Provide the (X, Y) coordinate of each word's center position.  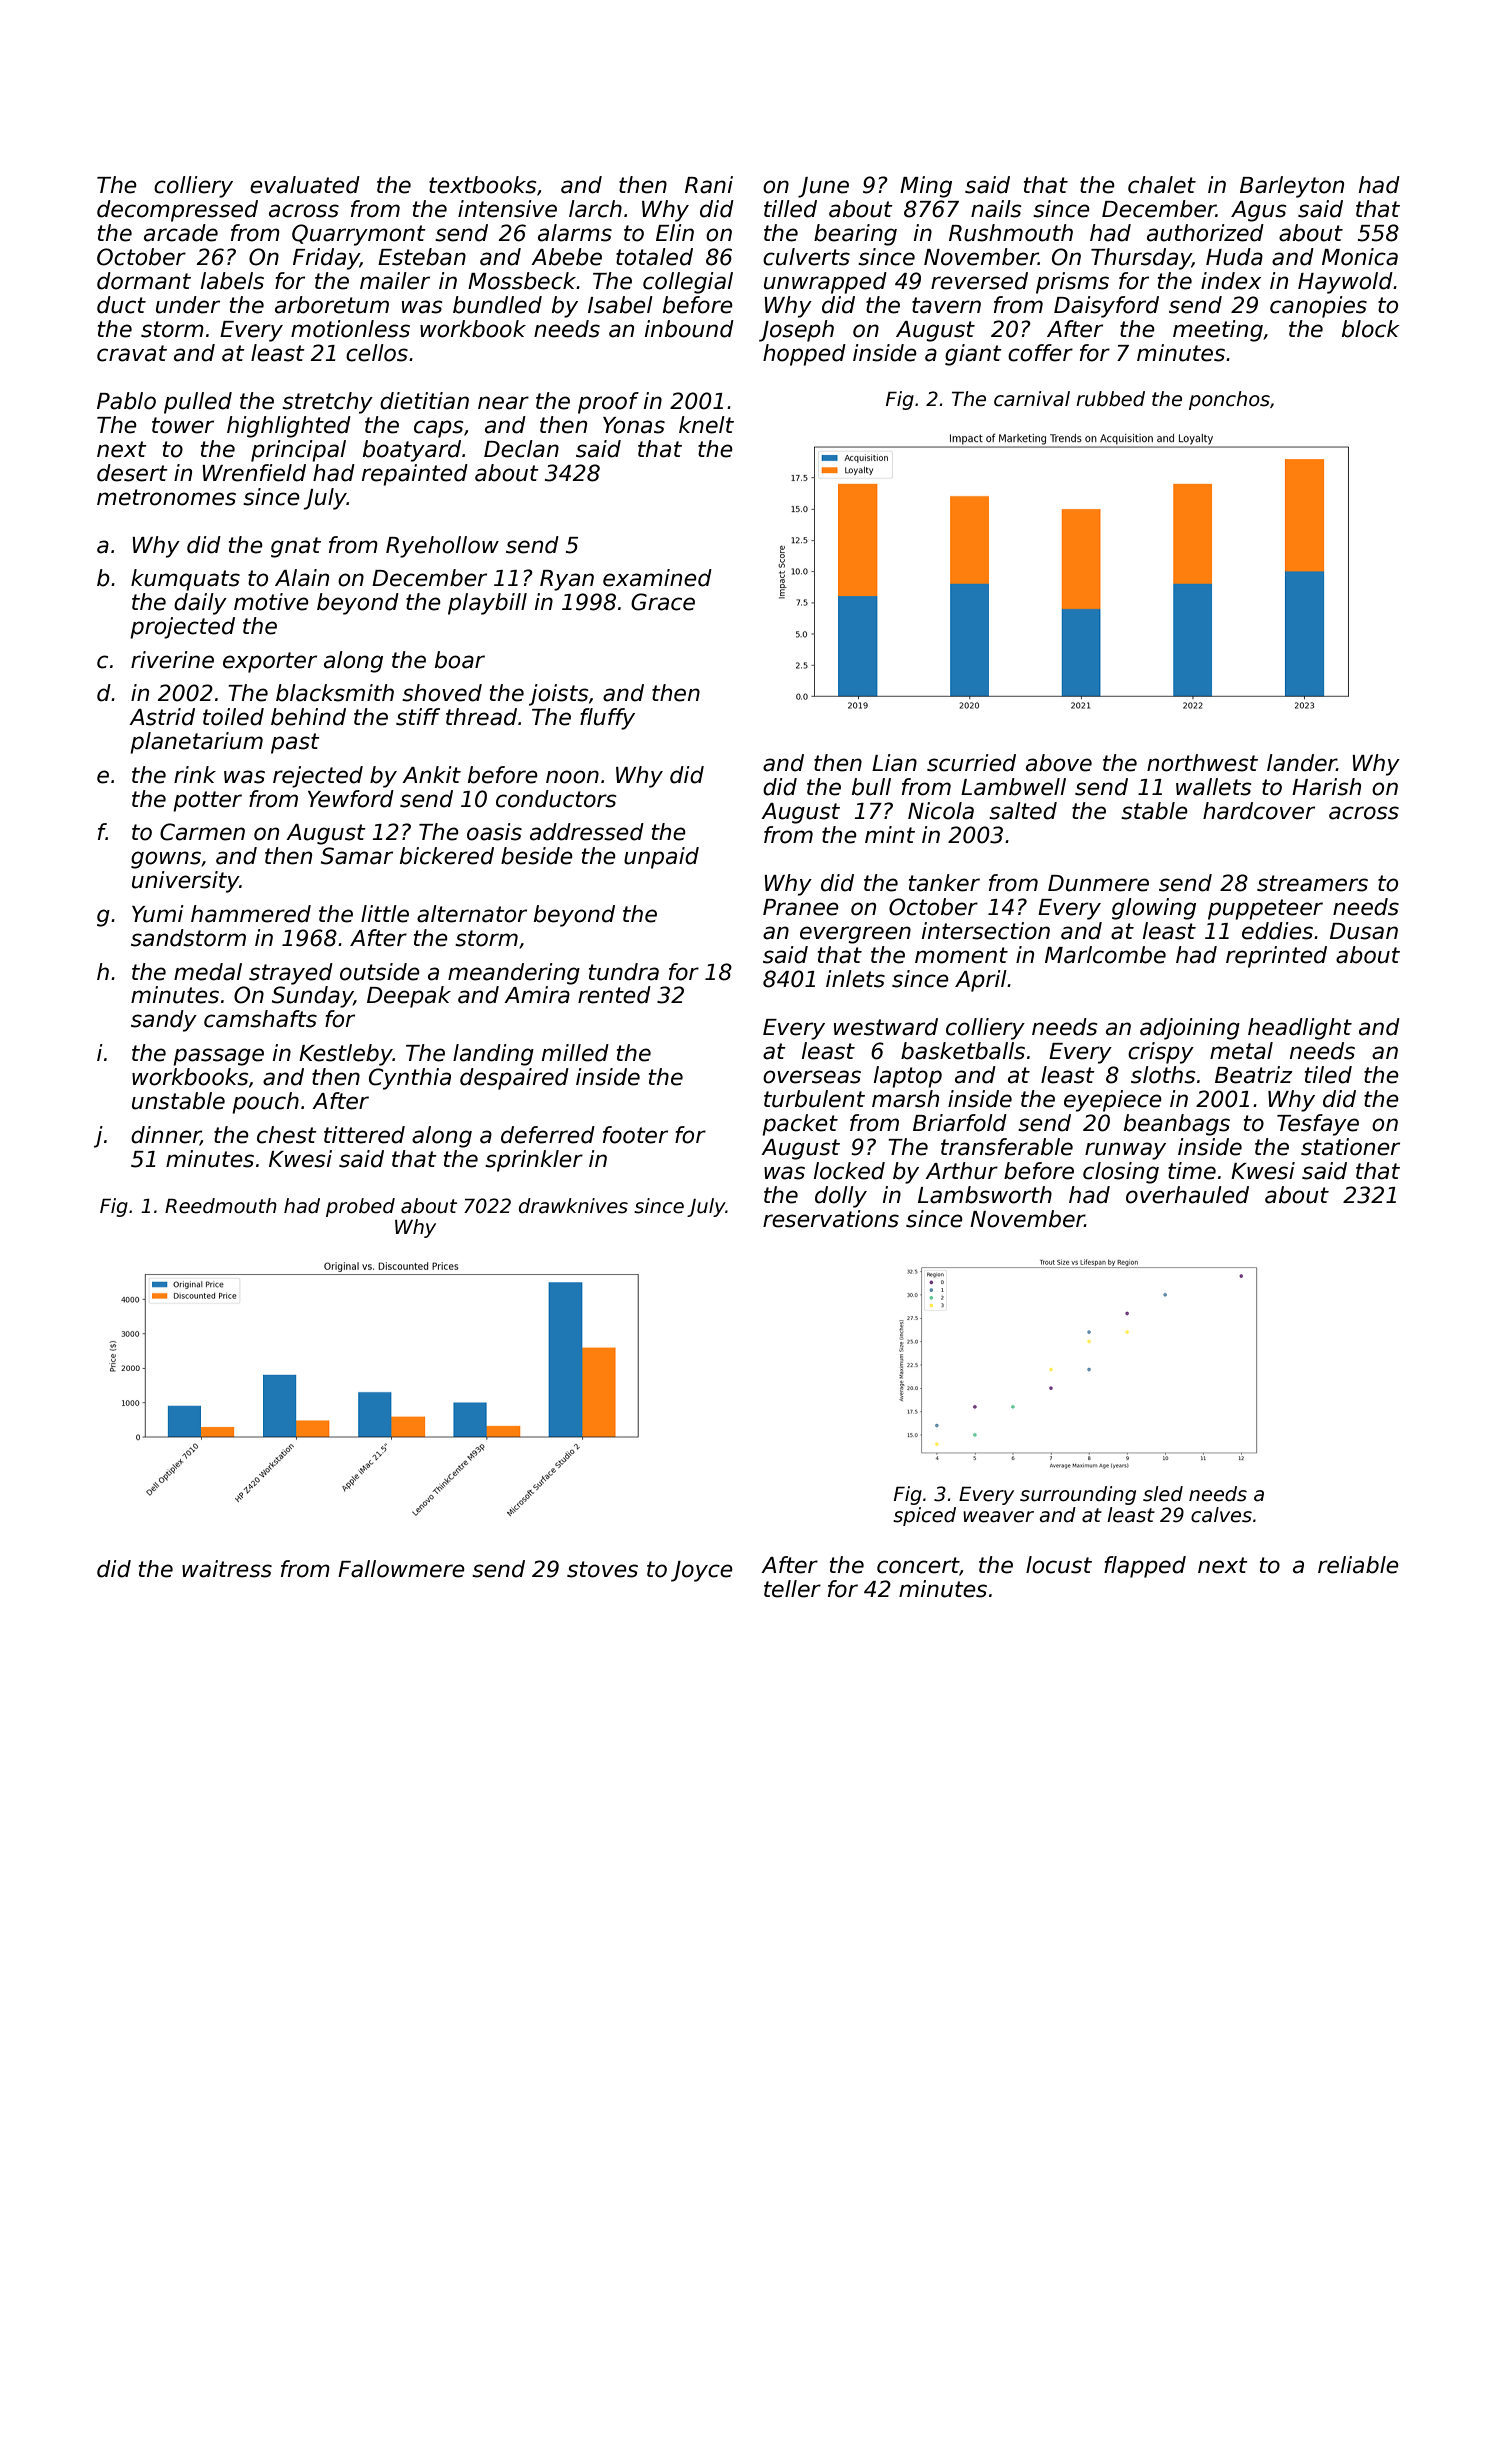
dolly (841, 1197)
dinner (166, 1135)
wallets (1213, 787)
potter (207, 801)
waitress (227, 1569)
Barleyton (1292, 187)
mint (890, 834)
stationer (1350, 1147)
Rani (709, 185)
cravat (132, 353)
